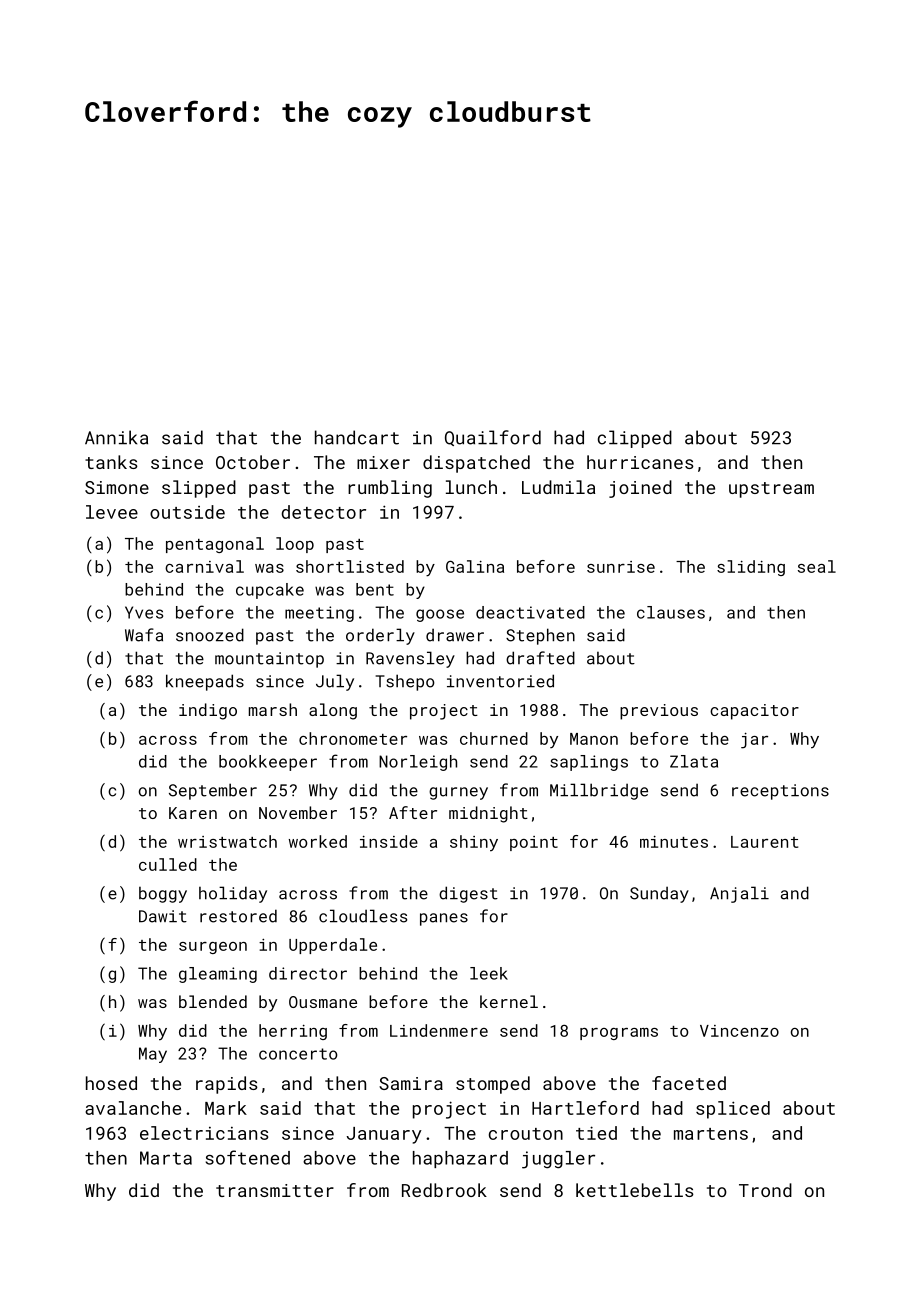 The image size is (924, 1311). What do you see at coordinates (166, 1158) in the page?
I see `Marta` at bounding box center [166, 1158].
